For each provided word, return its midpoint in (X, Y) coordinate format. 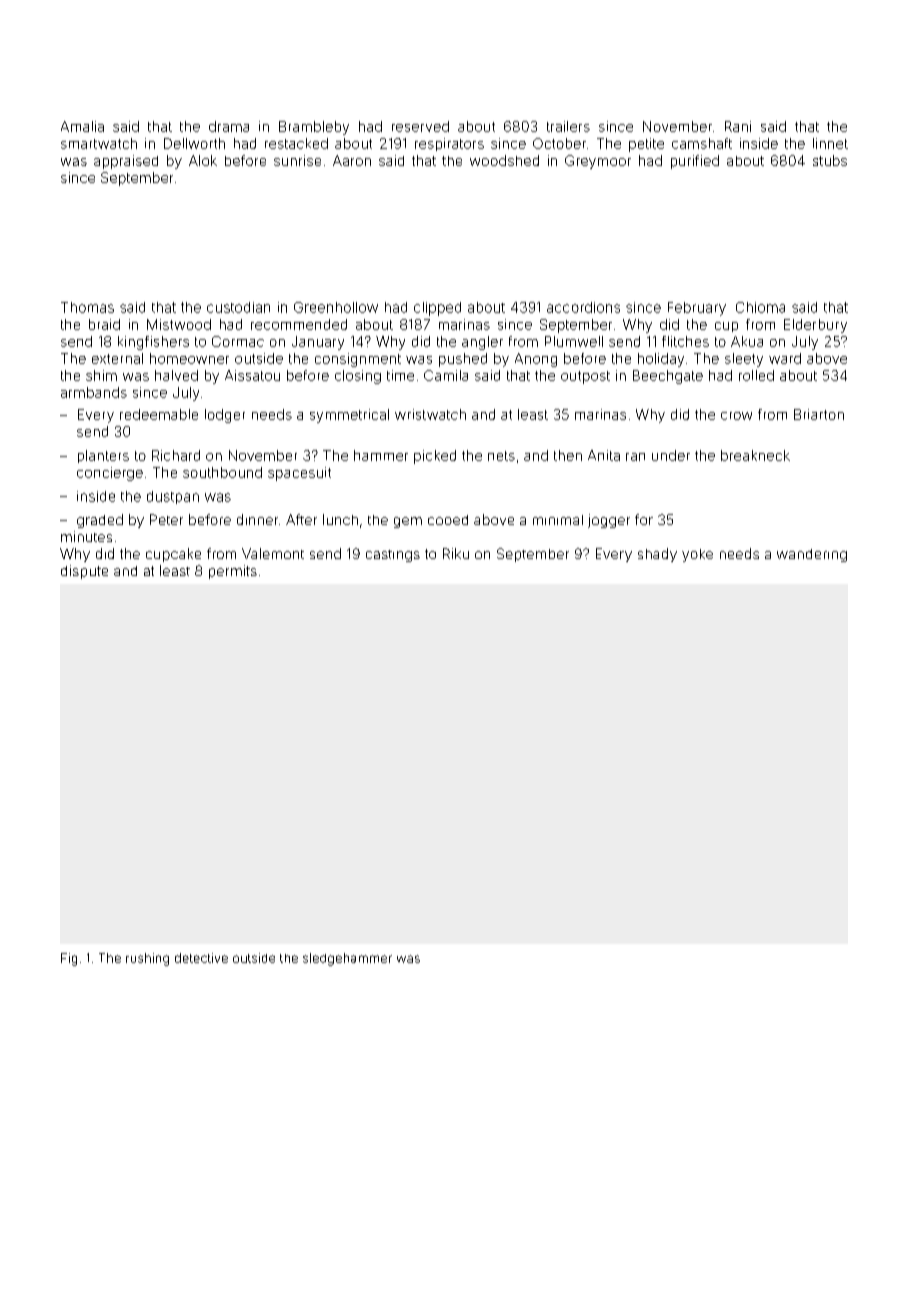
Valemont (273, 553)
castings (393, 556)
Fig (69, 959)
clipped (437, 309)
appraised (126, 162)
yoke (697, 555)
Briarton (819, 414)
